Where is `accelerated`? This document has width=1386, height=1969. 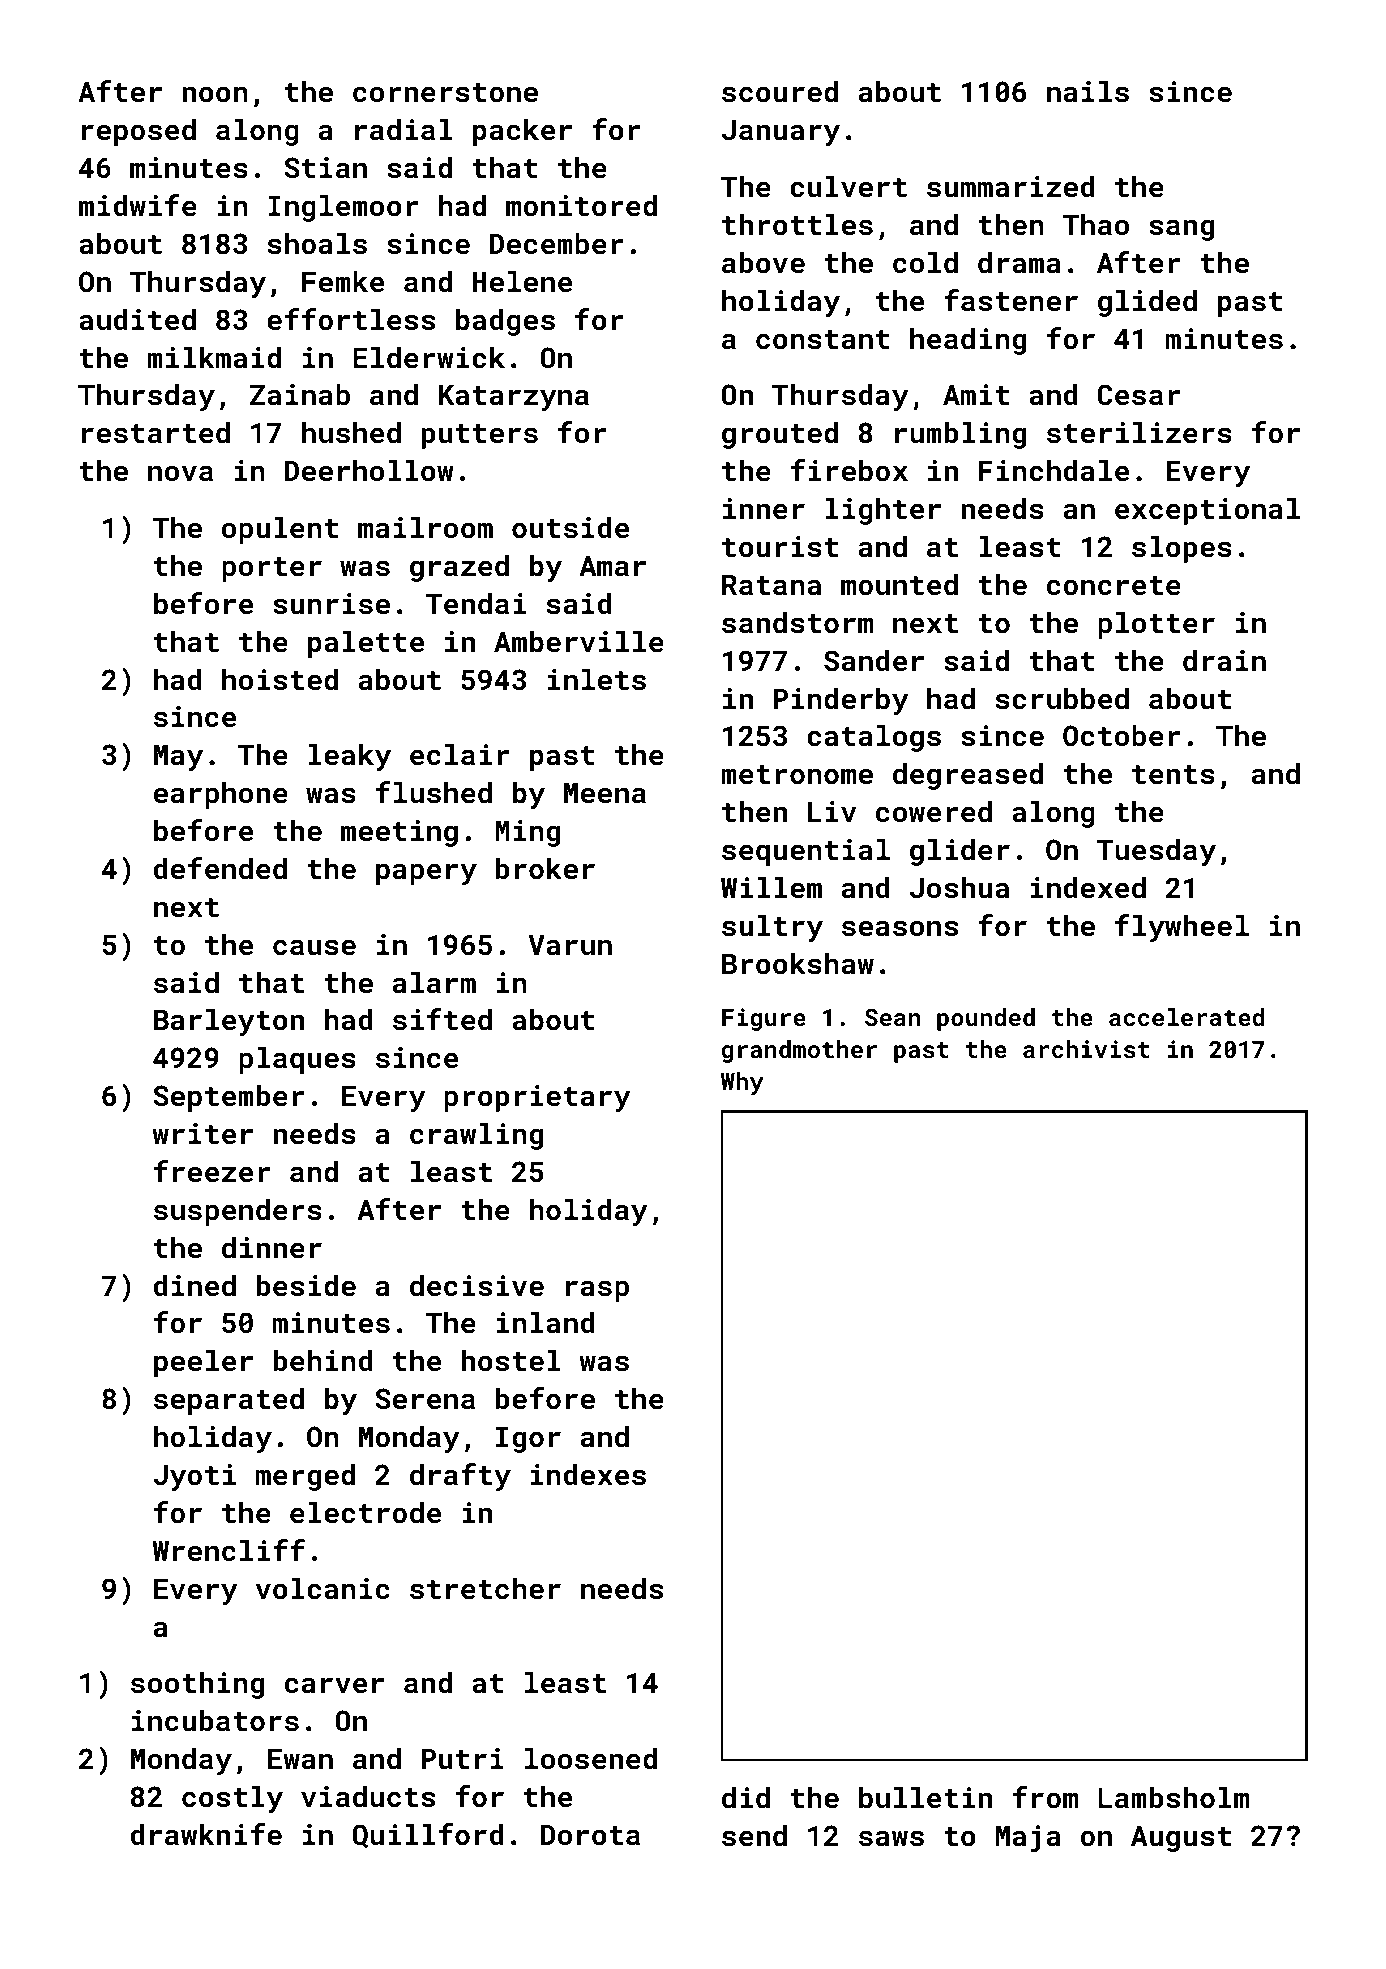 accelerated is located at coordinates (1186, 1017).
